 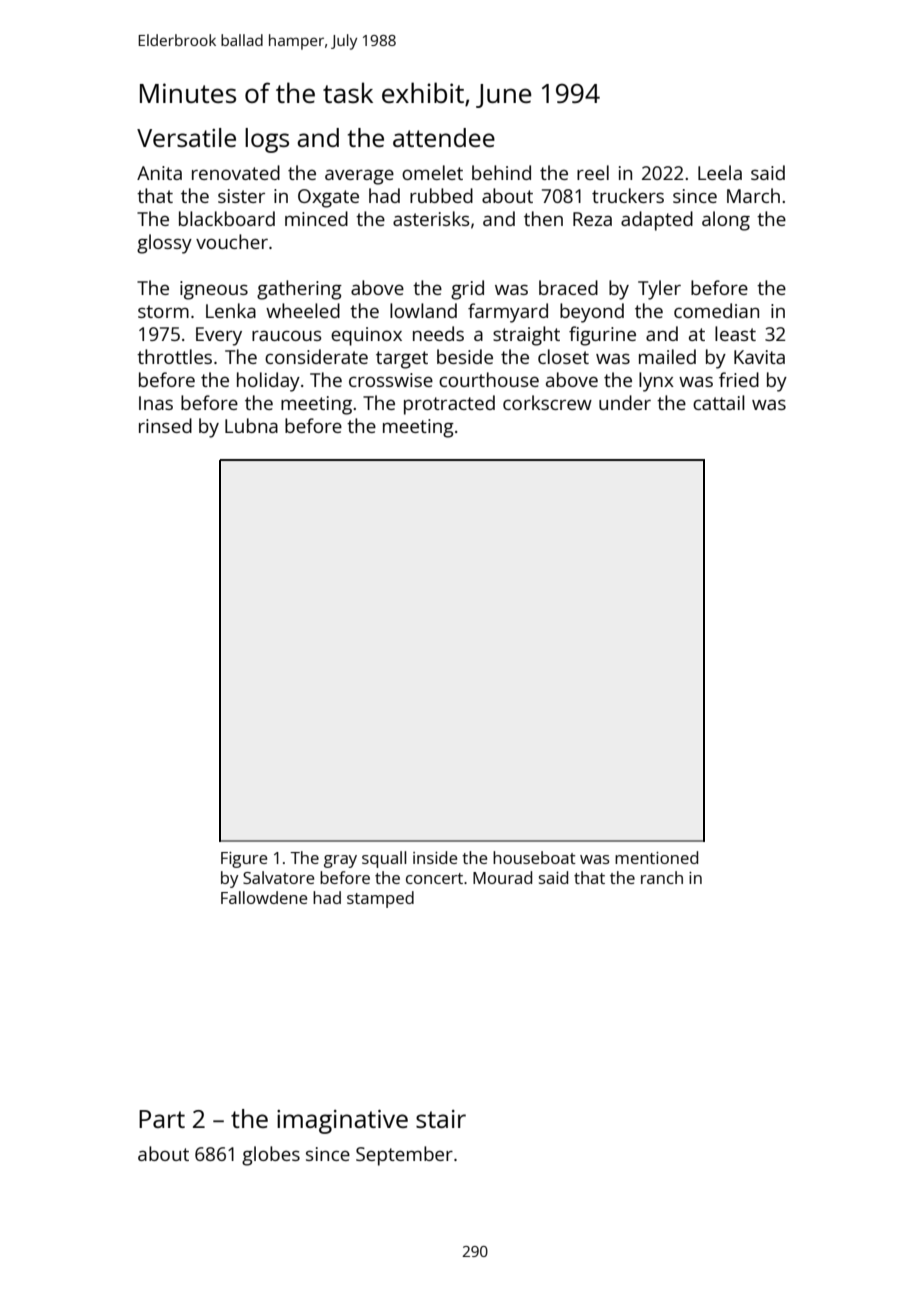 I want to click on beyond, so click(x=592, y=313).
